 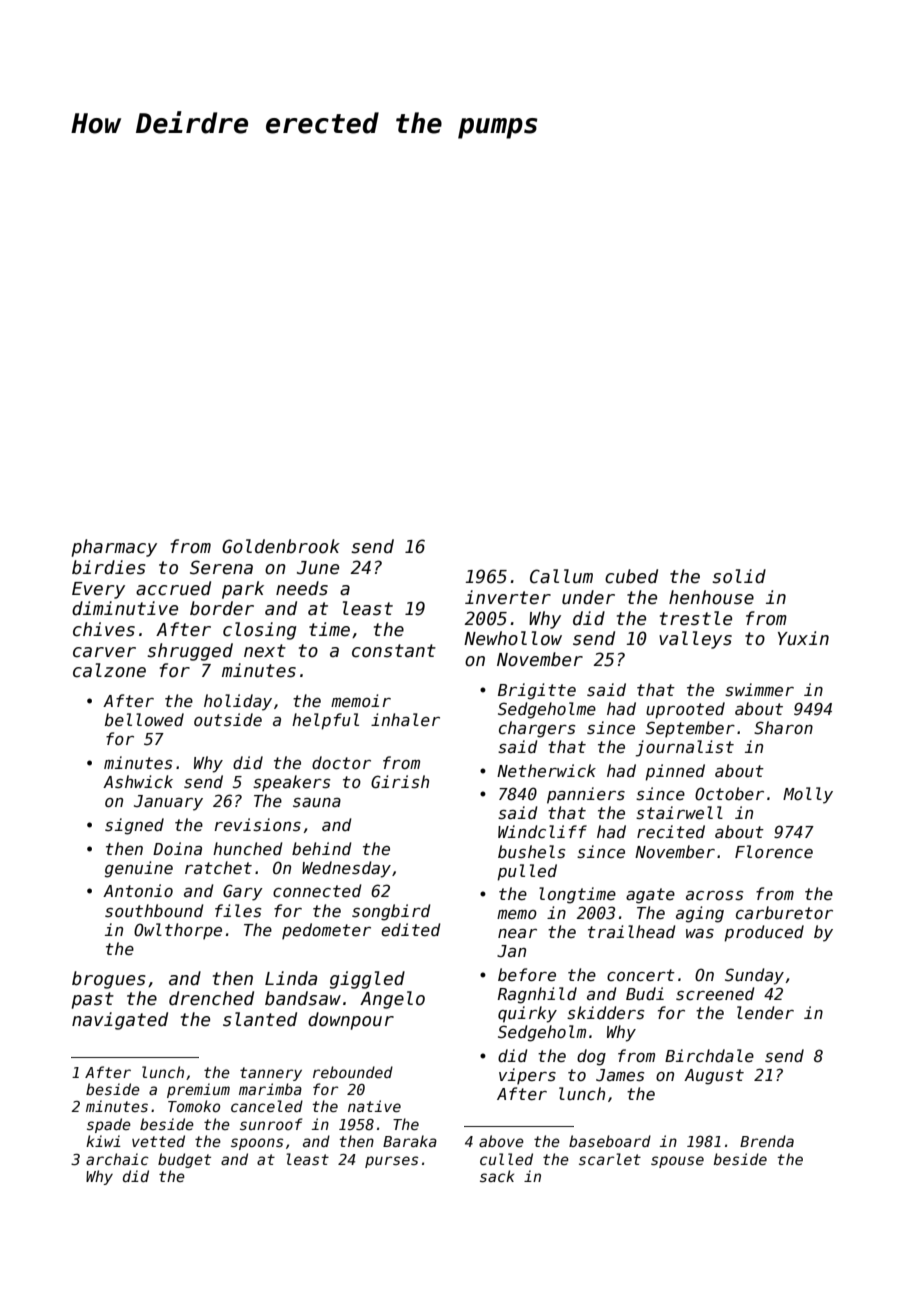 What do you see at coordinates (114, 548) in the screenshot?
I see `pharmacy` at bounding box center [114, 548].
